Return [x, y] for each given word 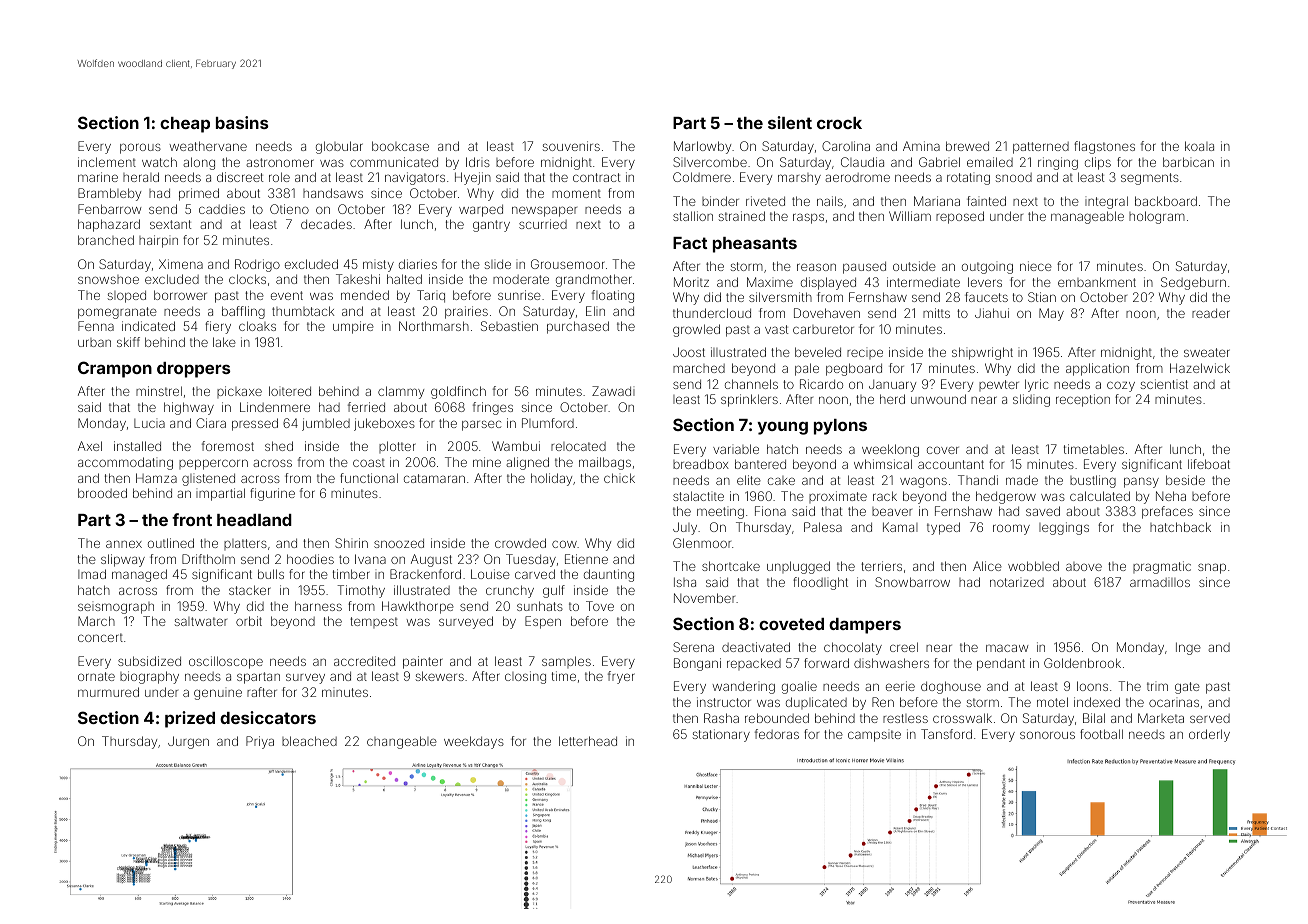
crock [839, 123]
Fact [690, 243]
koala [1199, 146]
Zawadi [613, 391]
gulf [554, 591]
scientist [1164, 384]
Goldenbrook [1082, 663]
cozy [1121, 386]
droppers [193, 370]
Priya [260, 742]
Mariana [937, 201]
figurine [272, 494]
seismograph [116, 607]
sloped [127, 296]
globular [339, 147]
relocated [578, 446]
